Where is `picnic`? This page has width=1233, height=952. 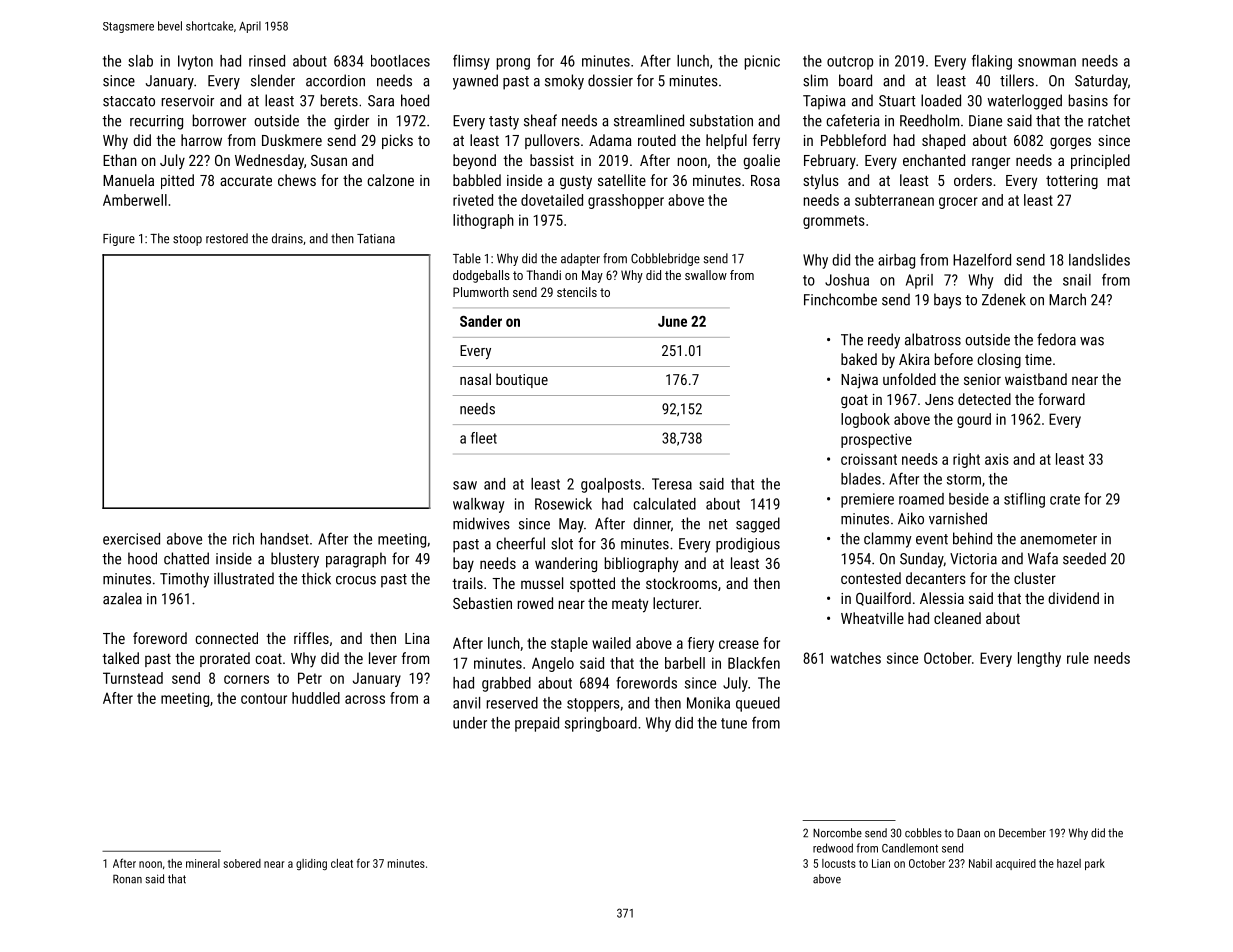 picnic is located at coordinates (762, 62).
